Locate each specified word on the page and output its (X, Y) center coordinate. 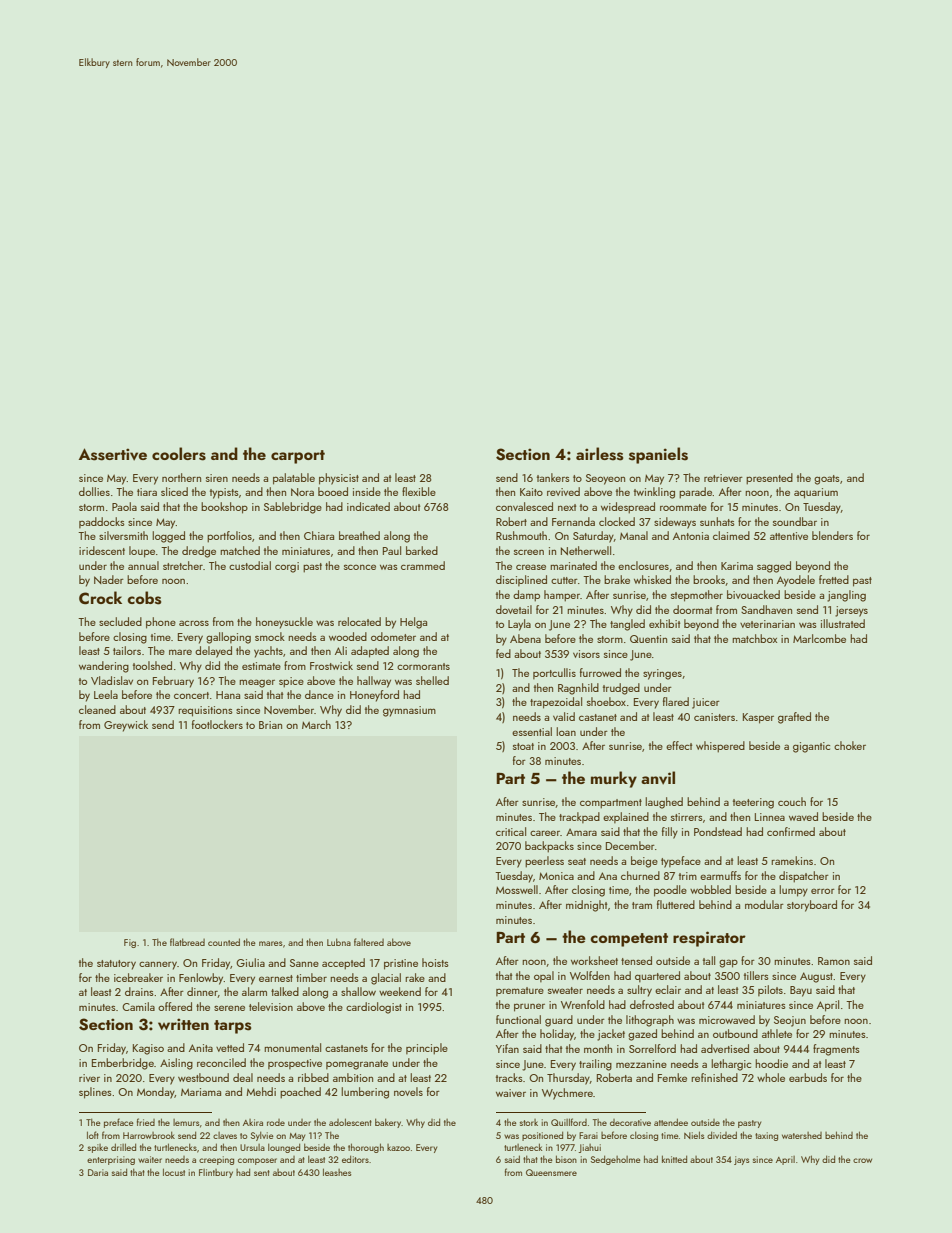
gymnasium (409, 711)
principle (427, 1049)
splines (95, 1093)
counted (224, 942)
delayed (213, 652)
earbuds (808, 1077)
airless (599, 454)
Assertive (113, 454)
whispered (720, 747)
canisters (714, 717)
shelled (432, 680)
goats (827, 480)
